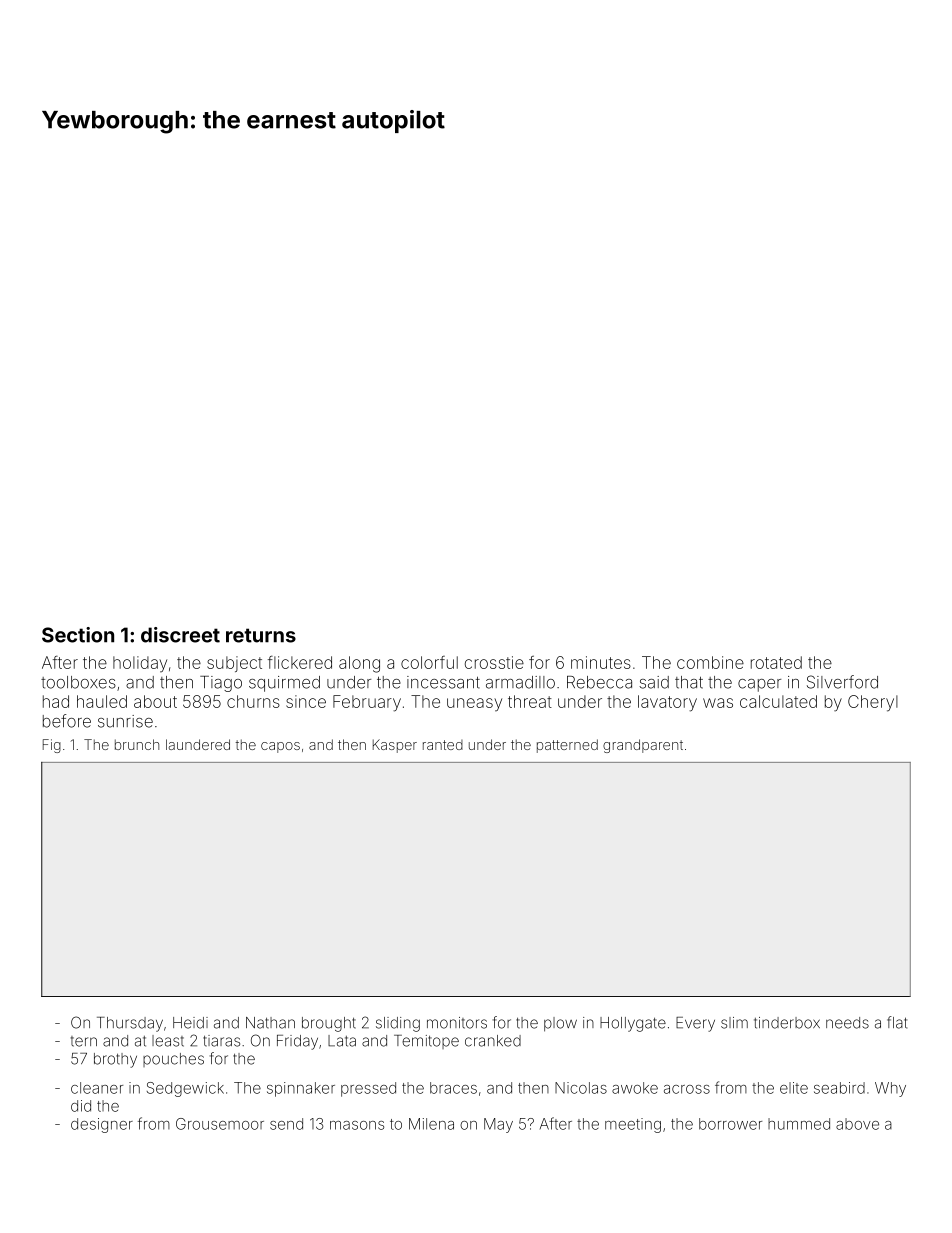 This page has width=952, height=1233. What do you see at coordinates (261, 635) in the page?
I see `returns` at bounding box center [261, 635].
